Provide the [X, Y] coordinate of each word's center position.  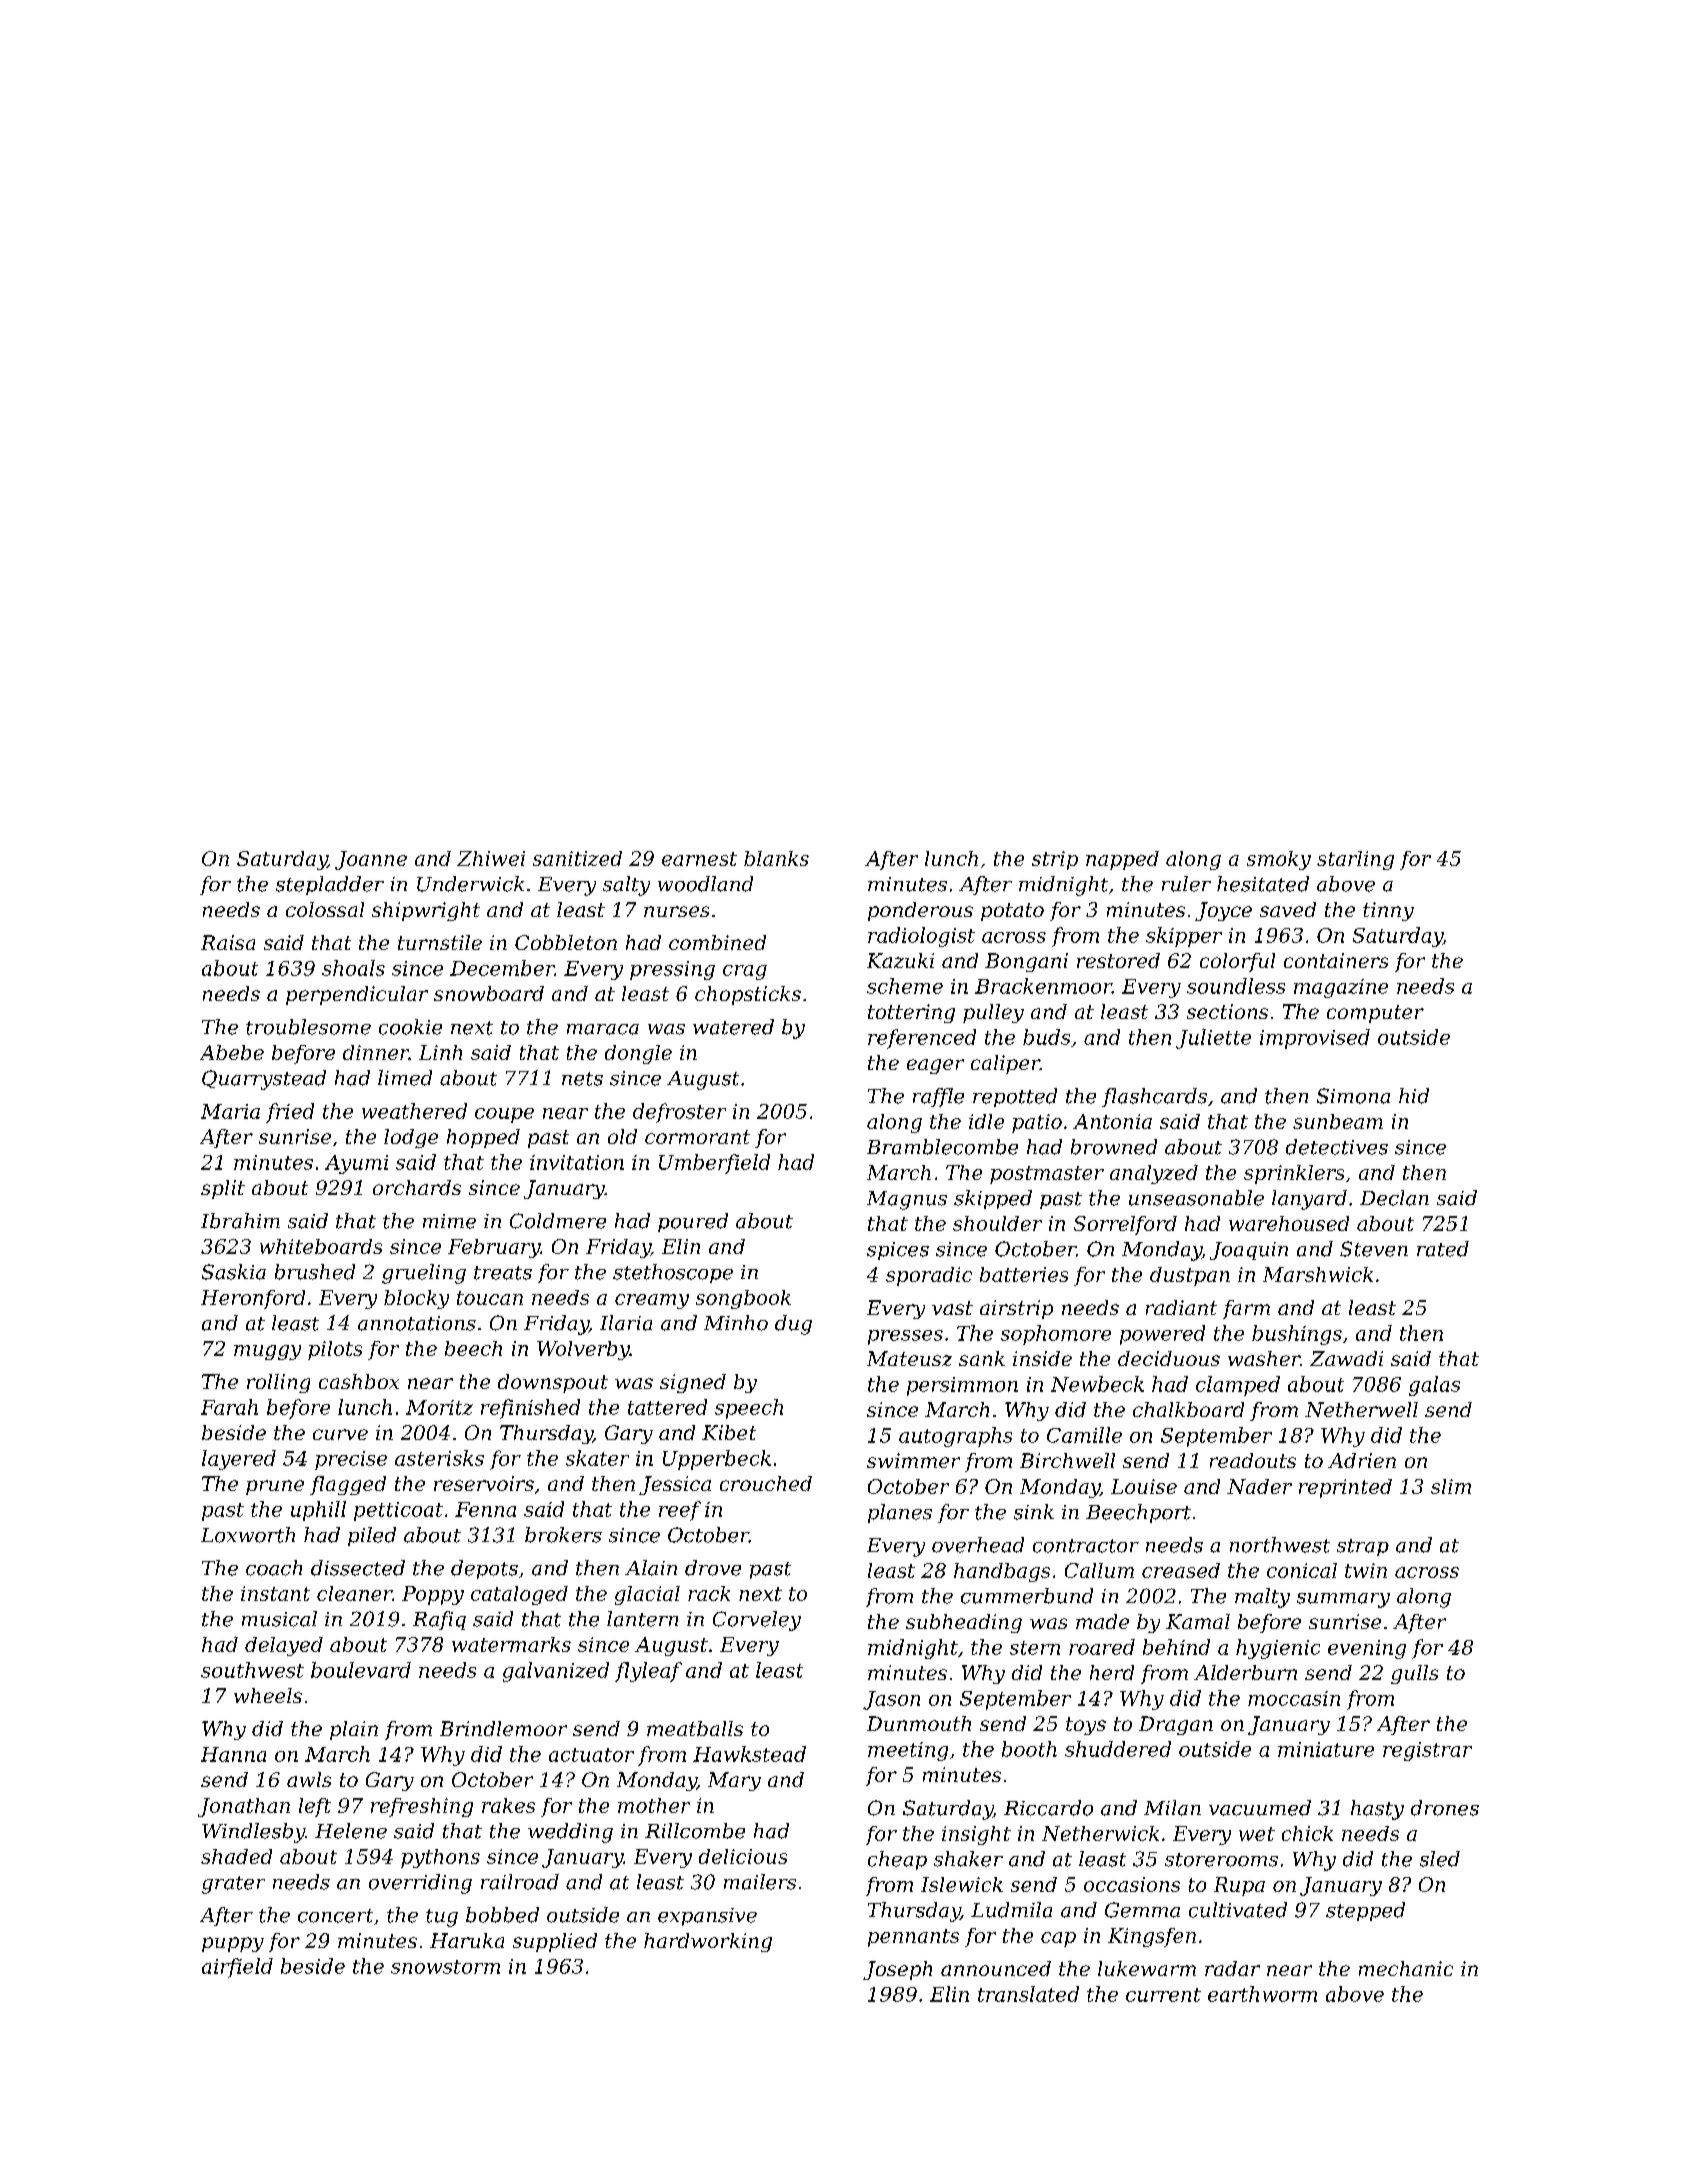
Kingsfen [1152, 1937]
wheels [268, 1695]
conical [1302, 1570]
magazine [1341, 988]
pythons [440, 1858]
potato [1012, 912]
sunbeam [1338, 1121]
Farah [229, 1407]
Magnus [907, 1200]
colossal [325, 909]
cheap [897, 1860]
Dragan [1176, 1725]
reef [680, 1511]
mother [654, 1805]
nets [582, 1079]
